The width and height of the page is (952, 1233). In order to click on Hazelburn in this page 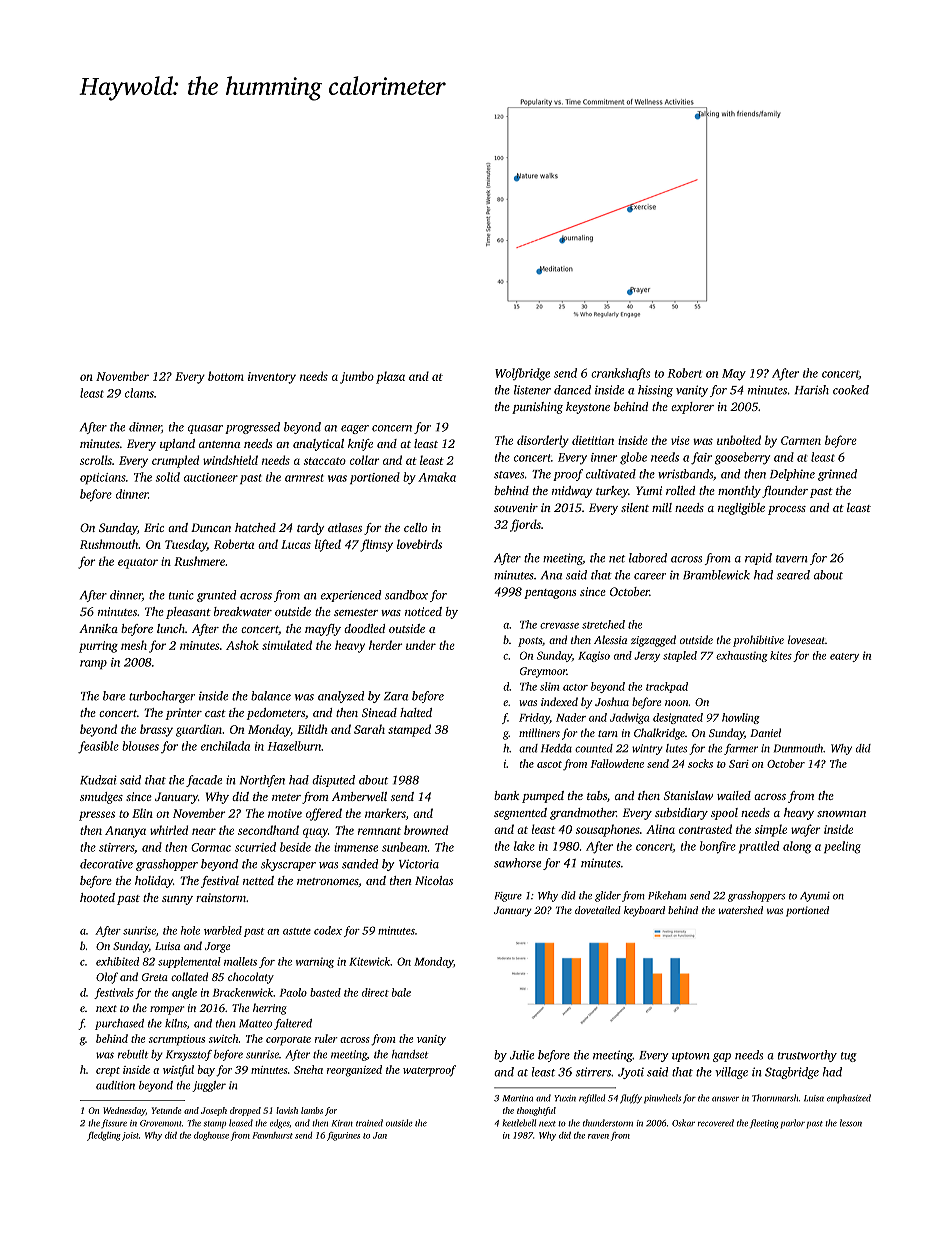, I will do `click(295, 746)`.
